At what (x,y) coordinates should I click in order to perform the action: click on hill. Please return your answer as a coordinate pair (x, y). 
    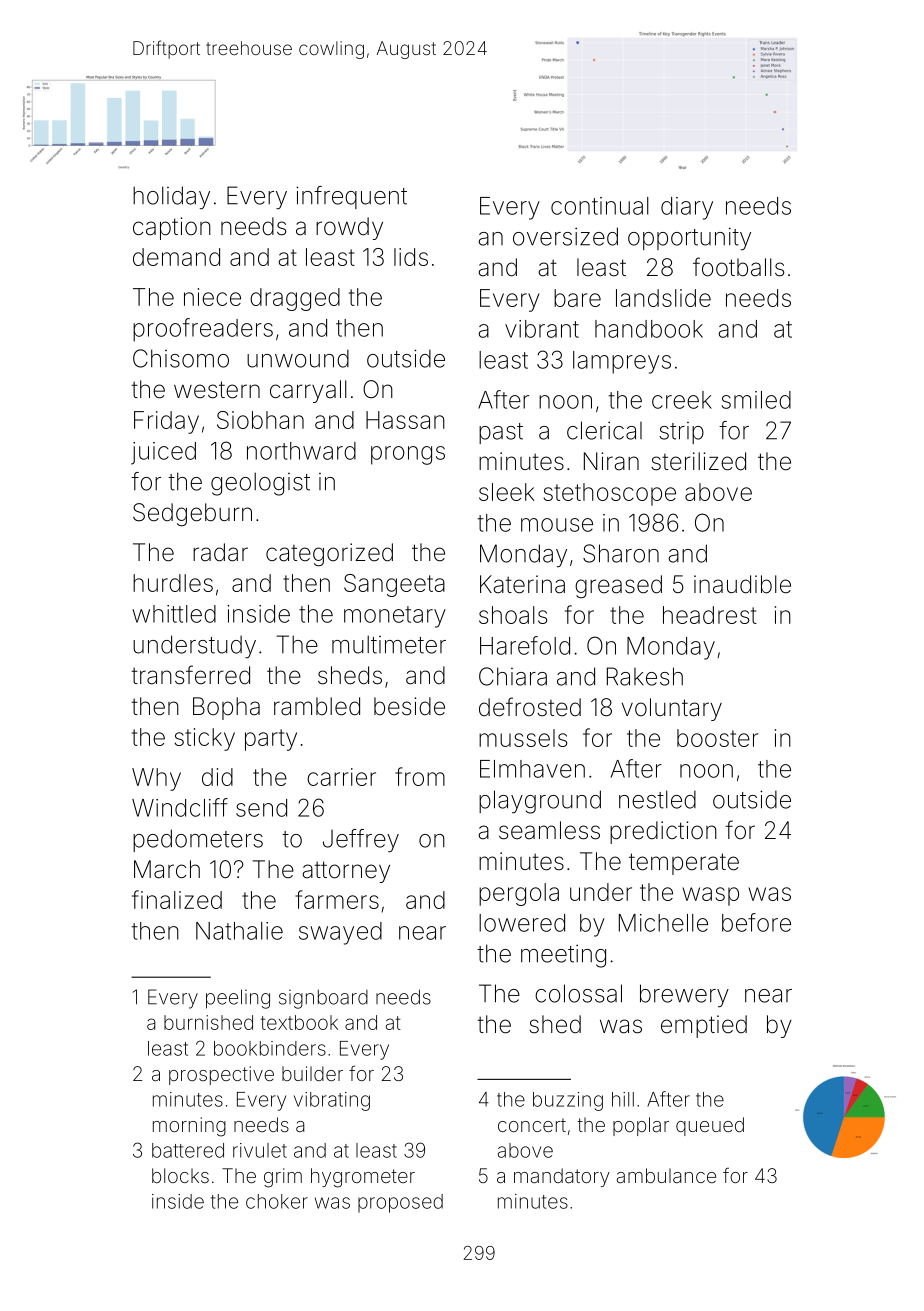
    Looking at the image, I should click on (623, 1099).
